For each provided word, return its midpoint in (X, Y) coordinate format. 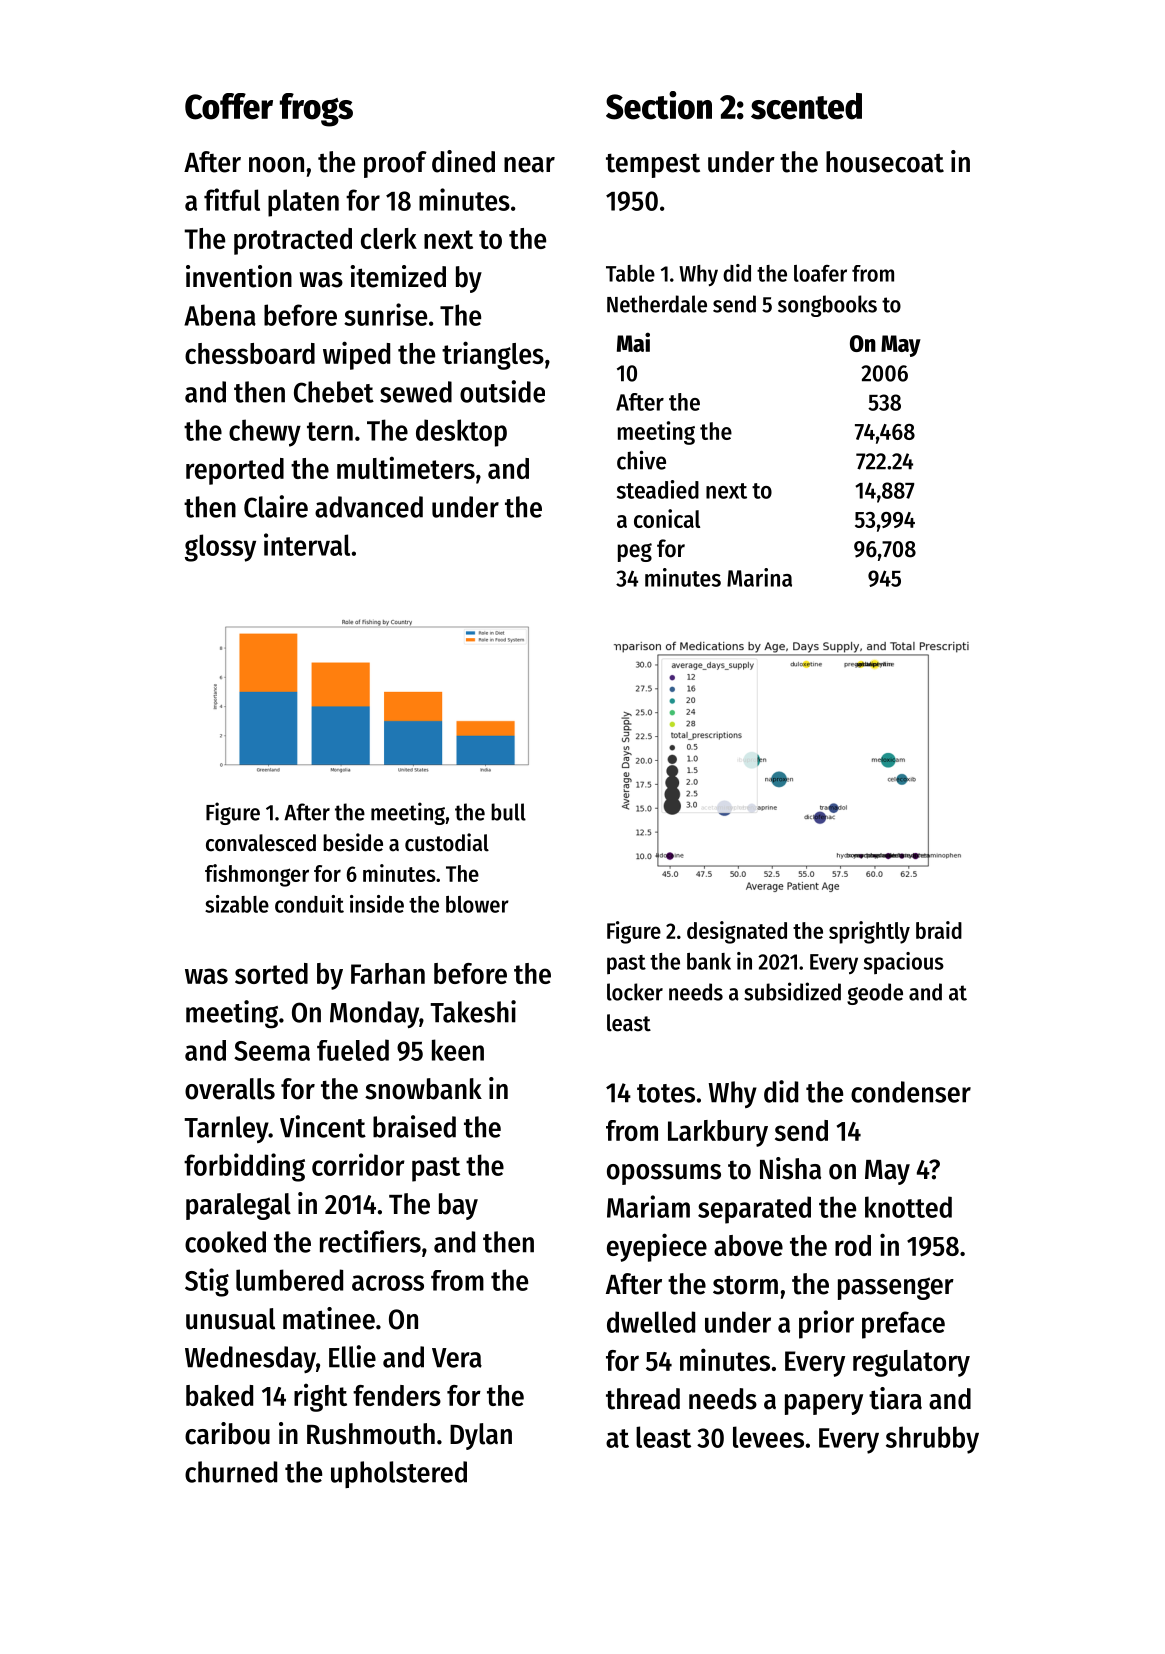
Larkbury (718, 1133)
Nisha (790, 1168)
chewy (265, 433)
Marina (759, 577)
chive (641, 460)
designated (737, 932)
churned (231, 1472)
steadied (658, 489)
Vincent (323, 1126)
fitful (232, 199)
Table (630, 273)
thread (643, 1399)
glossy (220, 548)
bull (508, 812)
